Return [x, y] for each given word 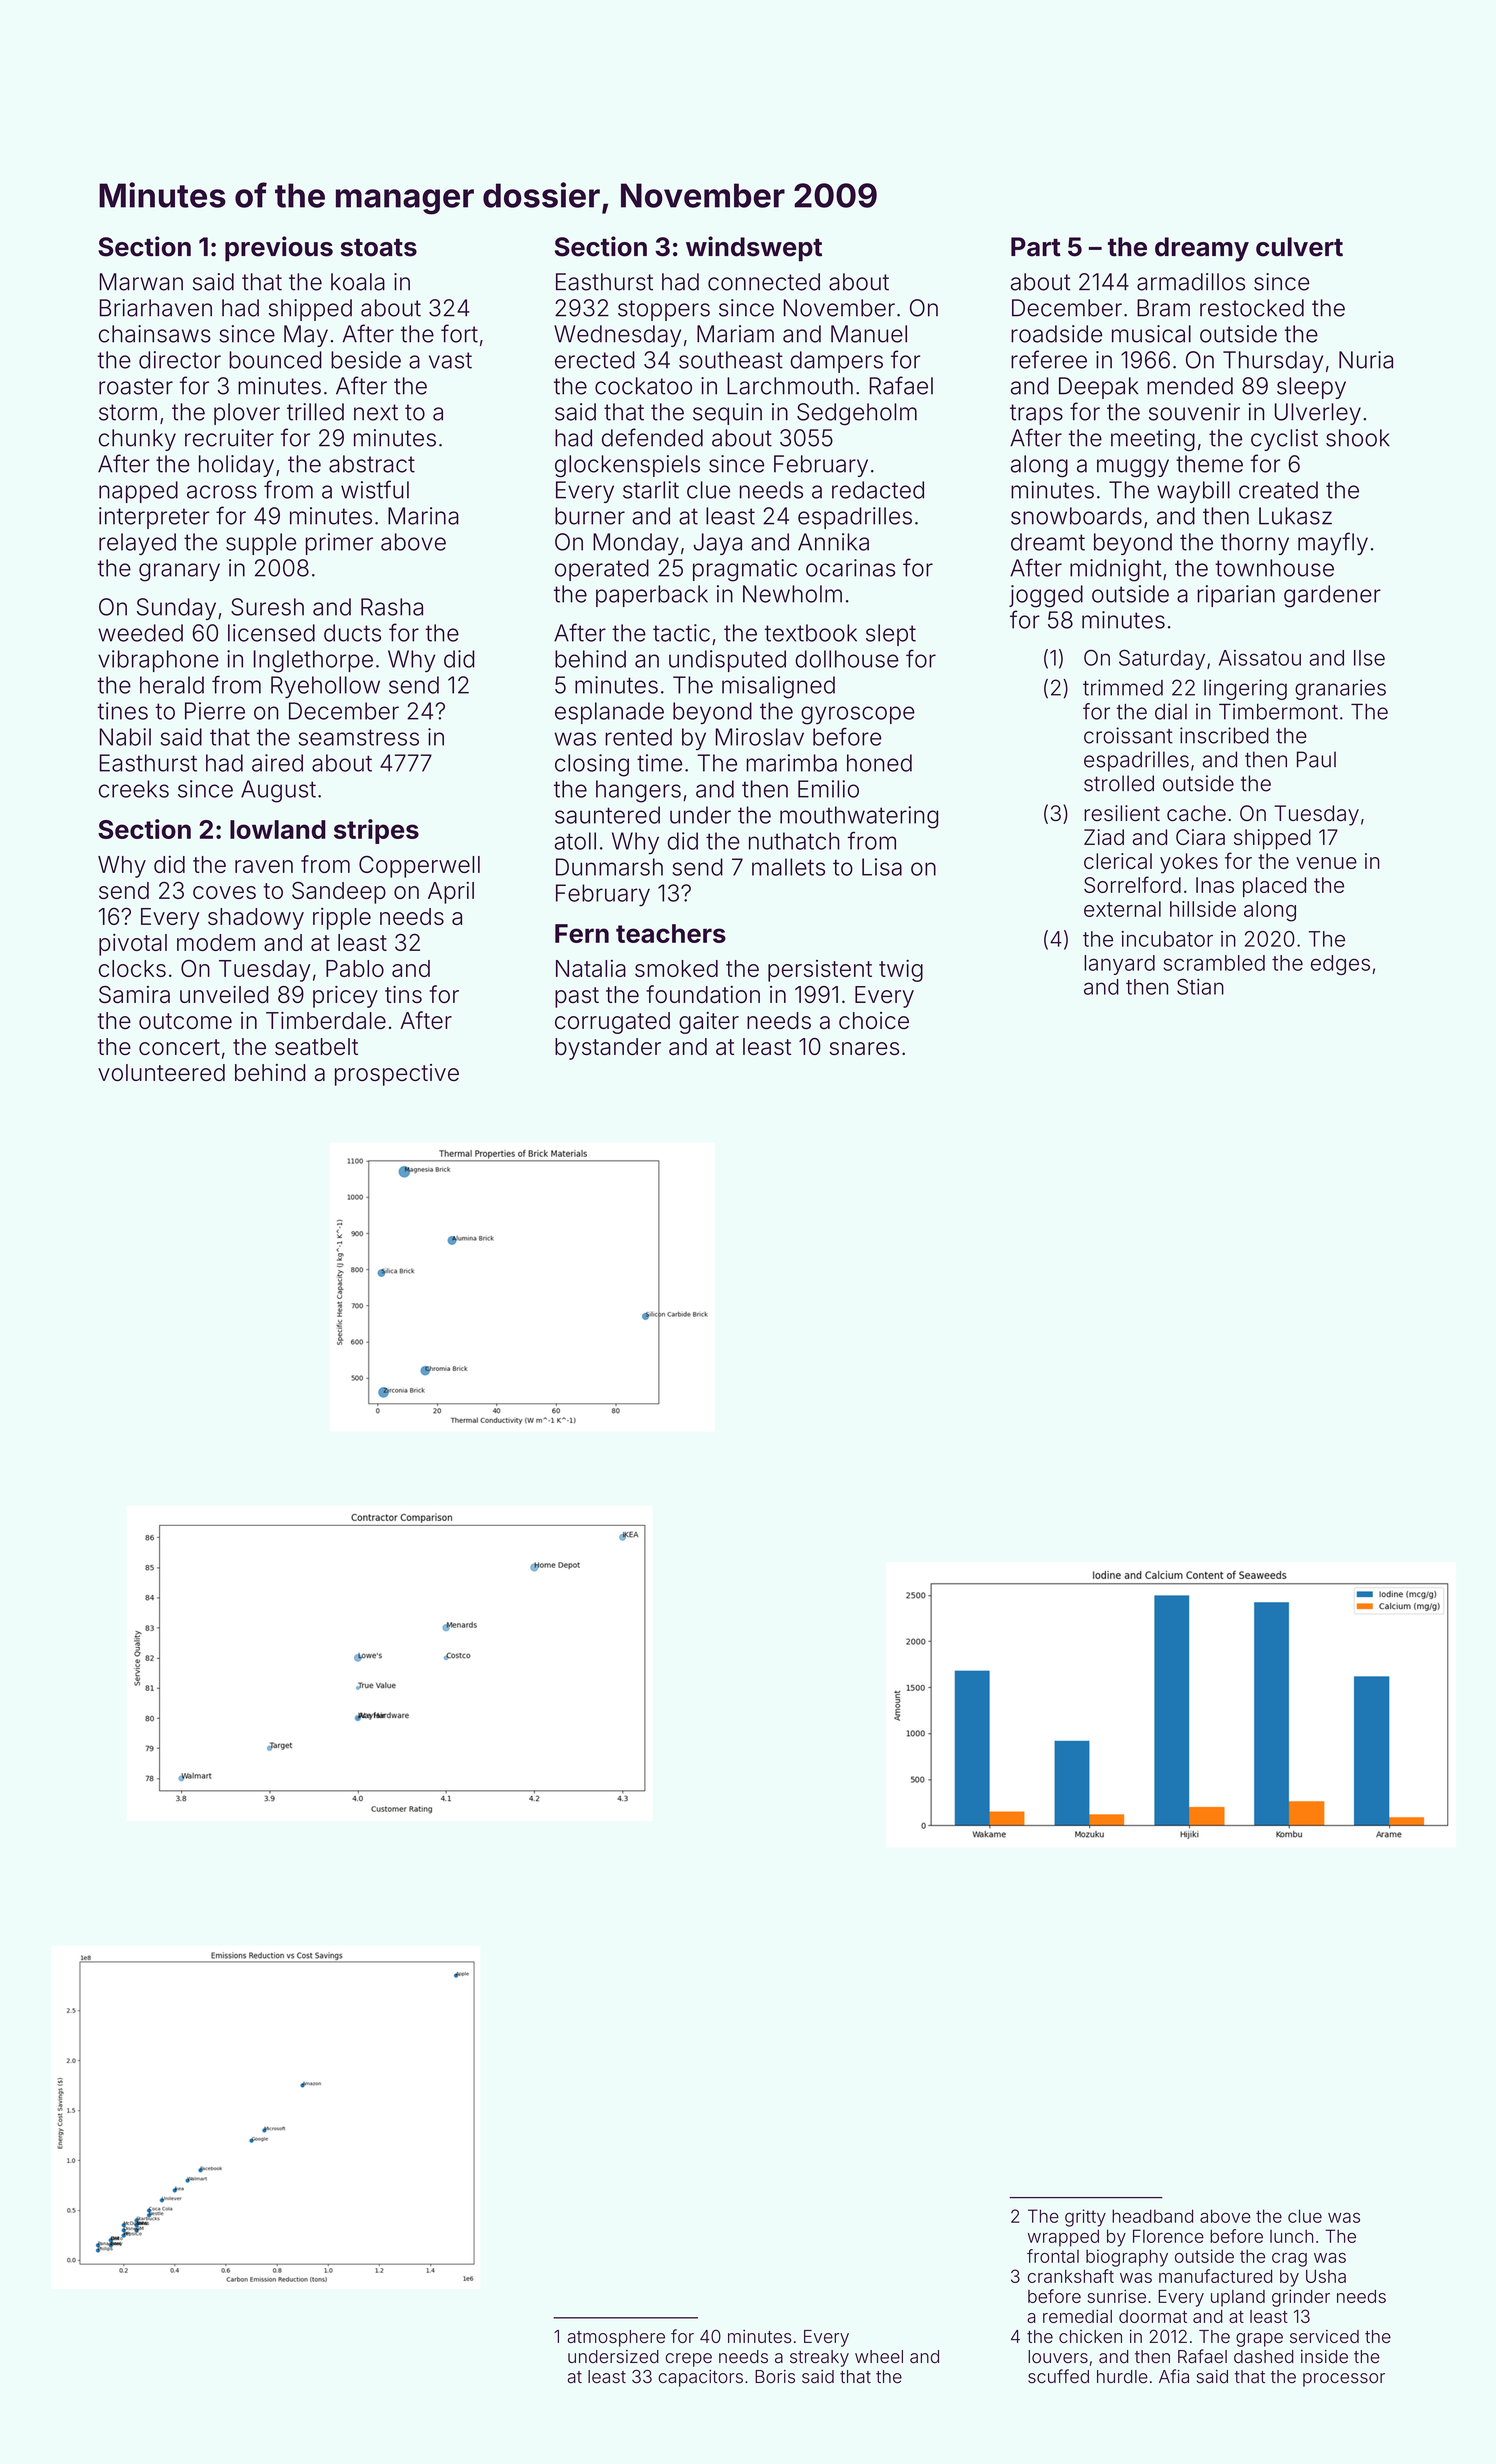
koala [358, 282]
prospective [397, 1075]
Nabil [125, 737]
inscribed [1224, 735]
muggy [1133, 468]
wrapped [1063, 2238]
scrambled [1214, 963]
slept [891, 635]
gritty [1085, 2218]
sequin [727, 414]
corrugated [612, 1023]
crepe [689, 2360]
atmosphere [616, 2338]
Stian [1200, 986]
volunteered [161, 1072]
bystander [608, 1049]
